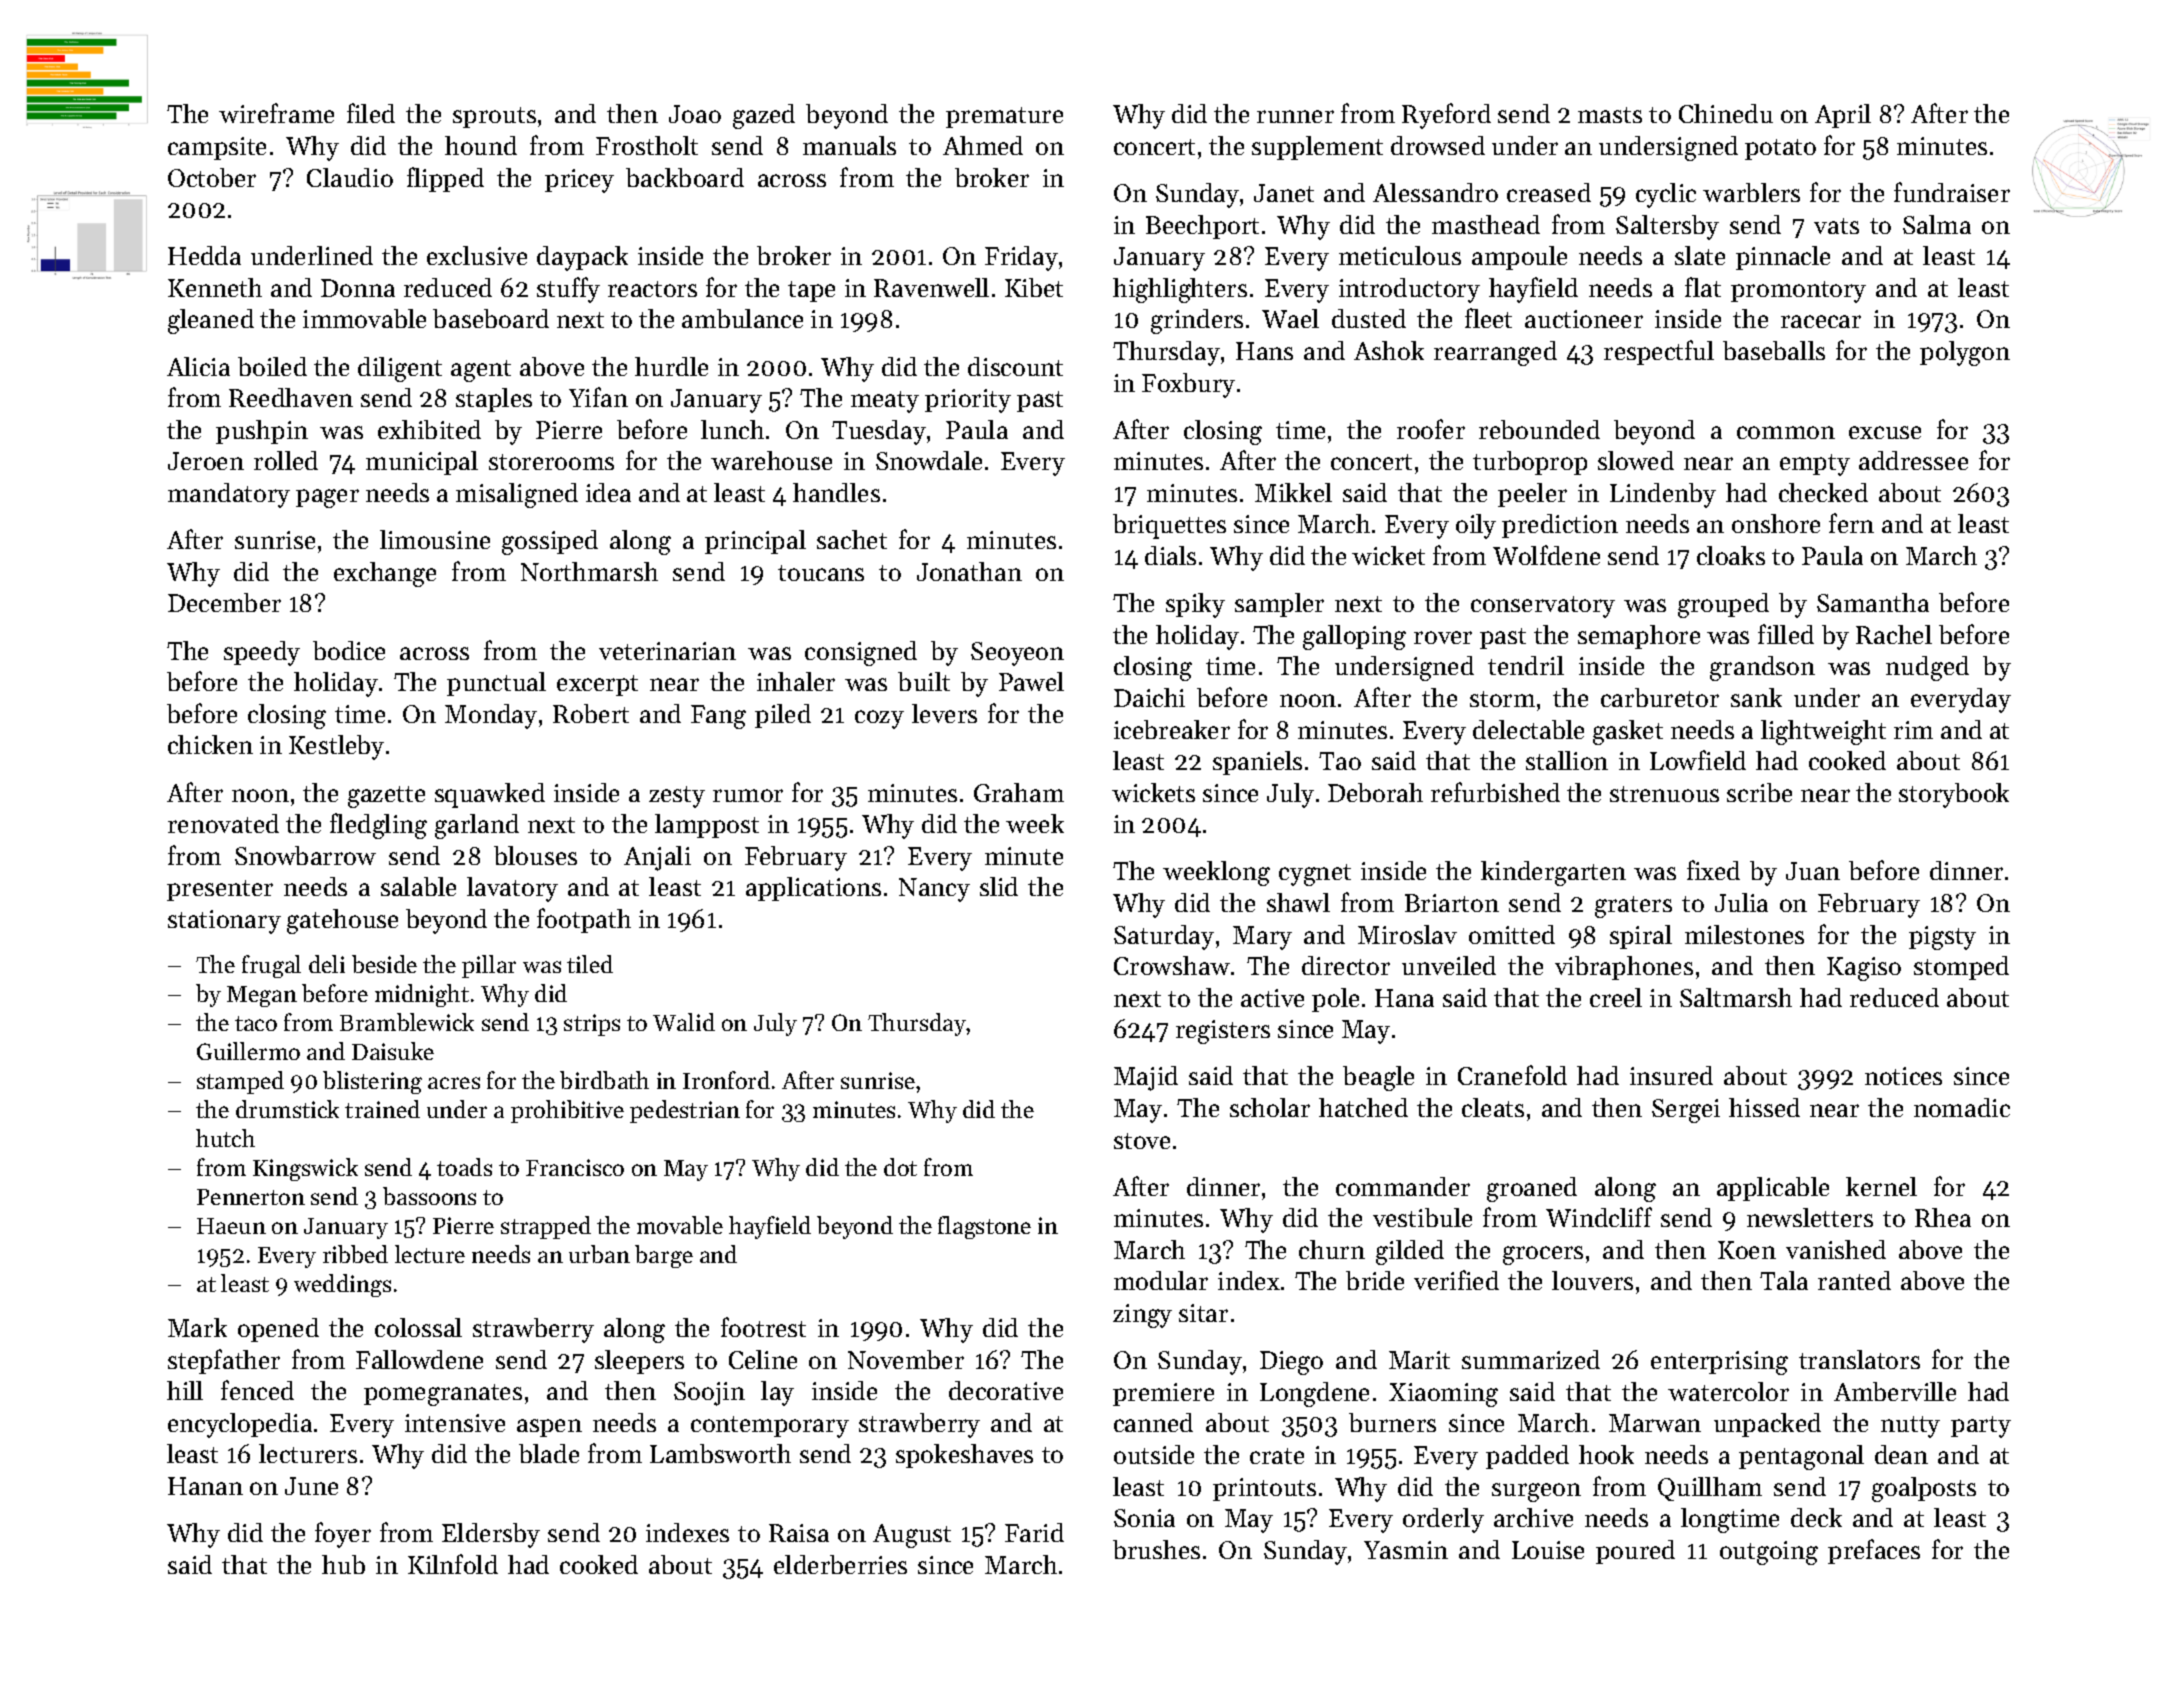 Image resolution: width=2178 pixels, height=1683 pixels. What do you see at coordinates (1874, 1551) in the document?
I see `prefaces` at bounding box center [1874, 1551].
